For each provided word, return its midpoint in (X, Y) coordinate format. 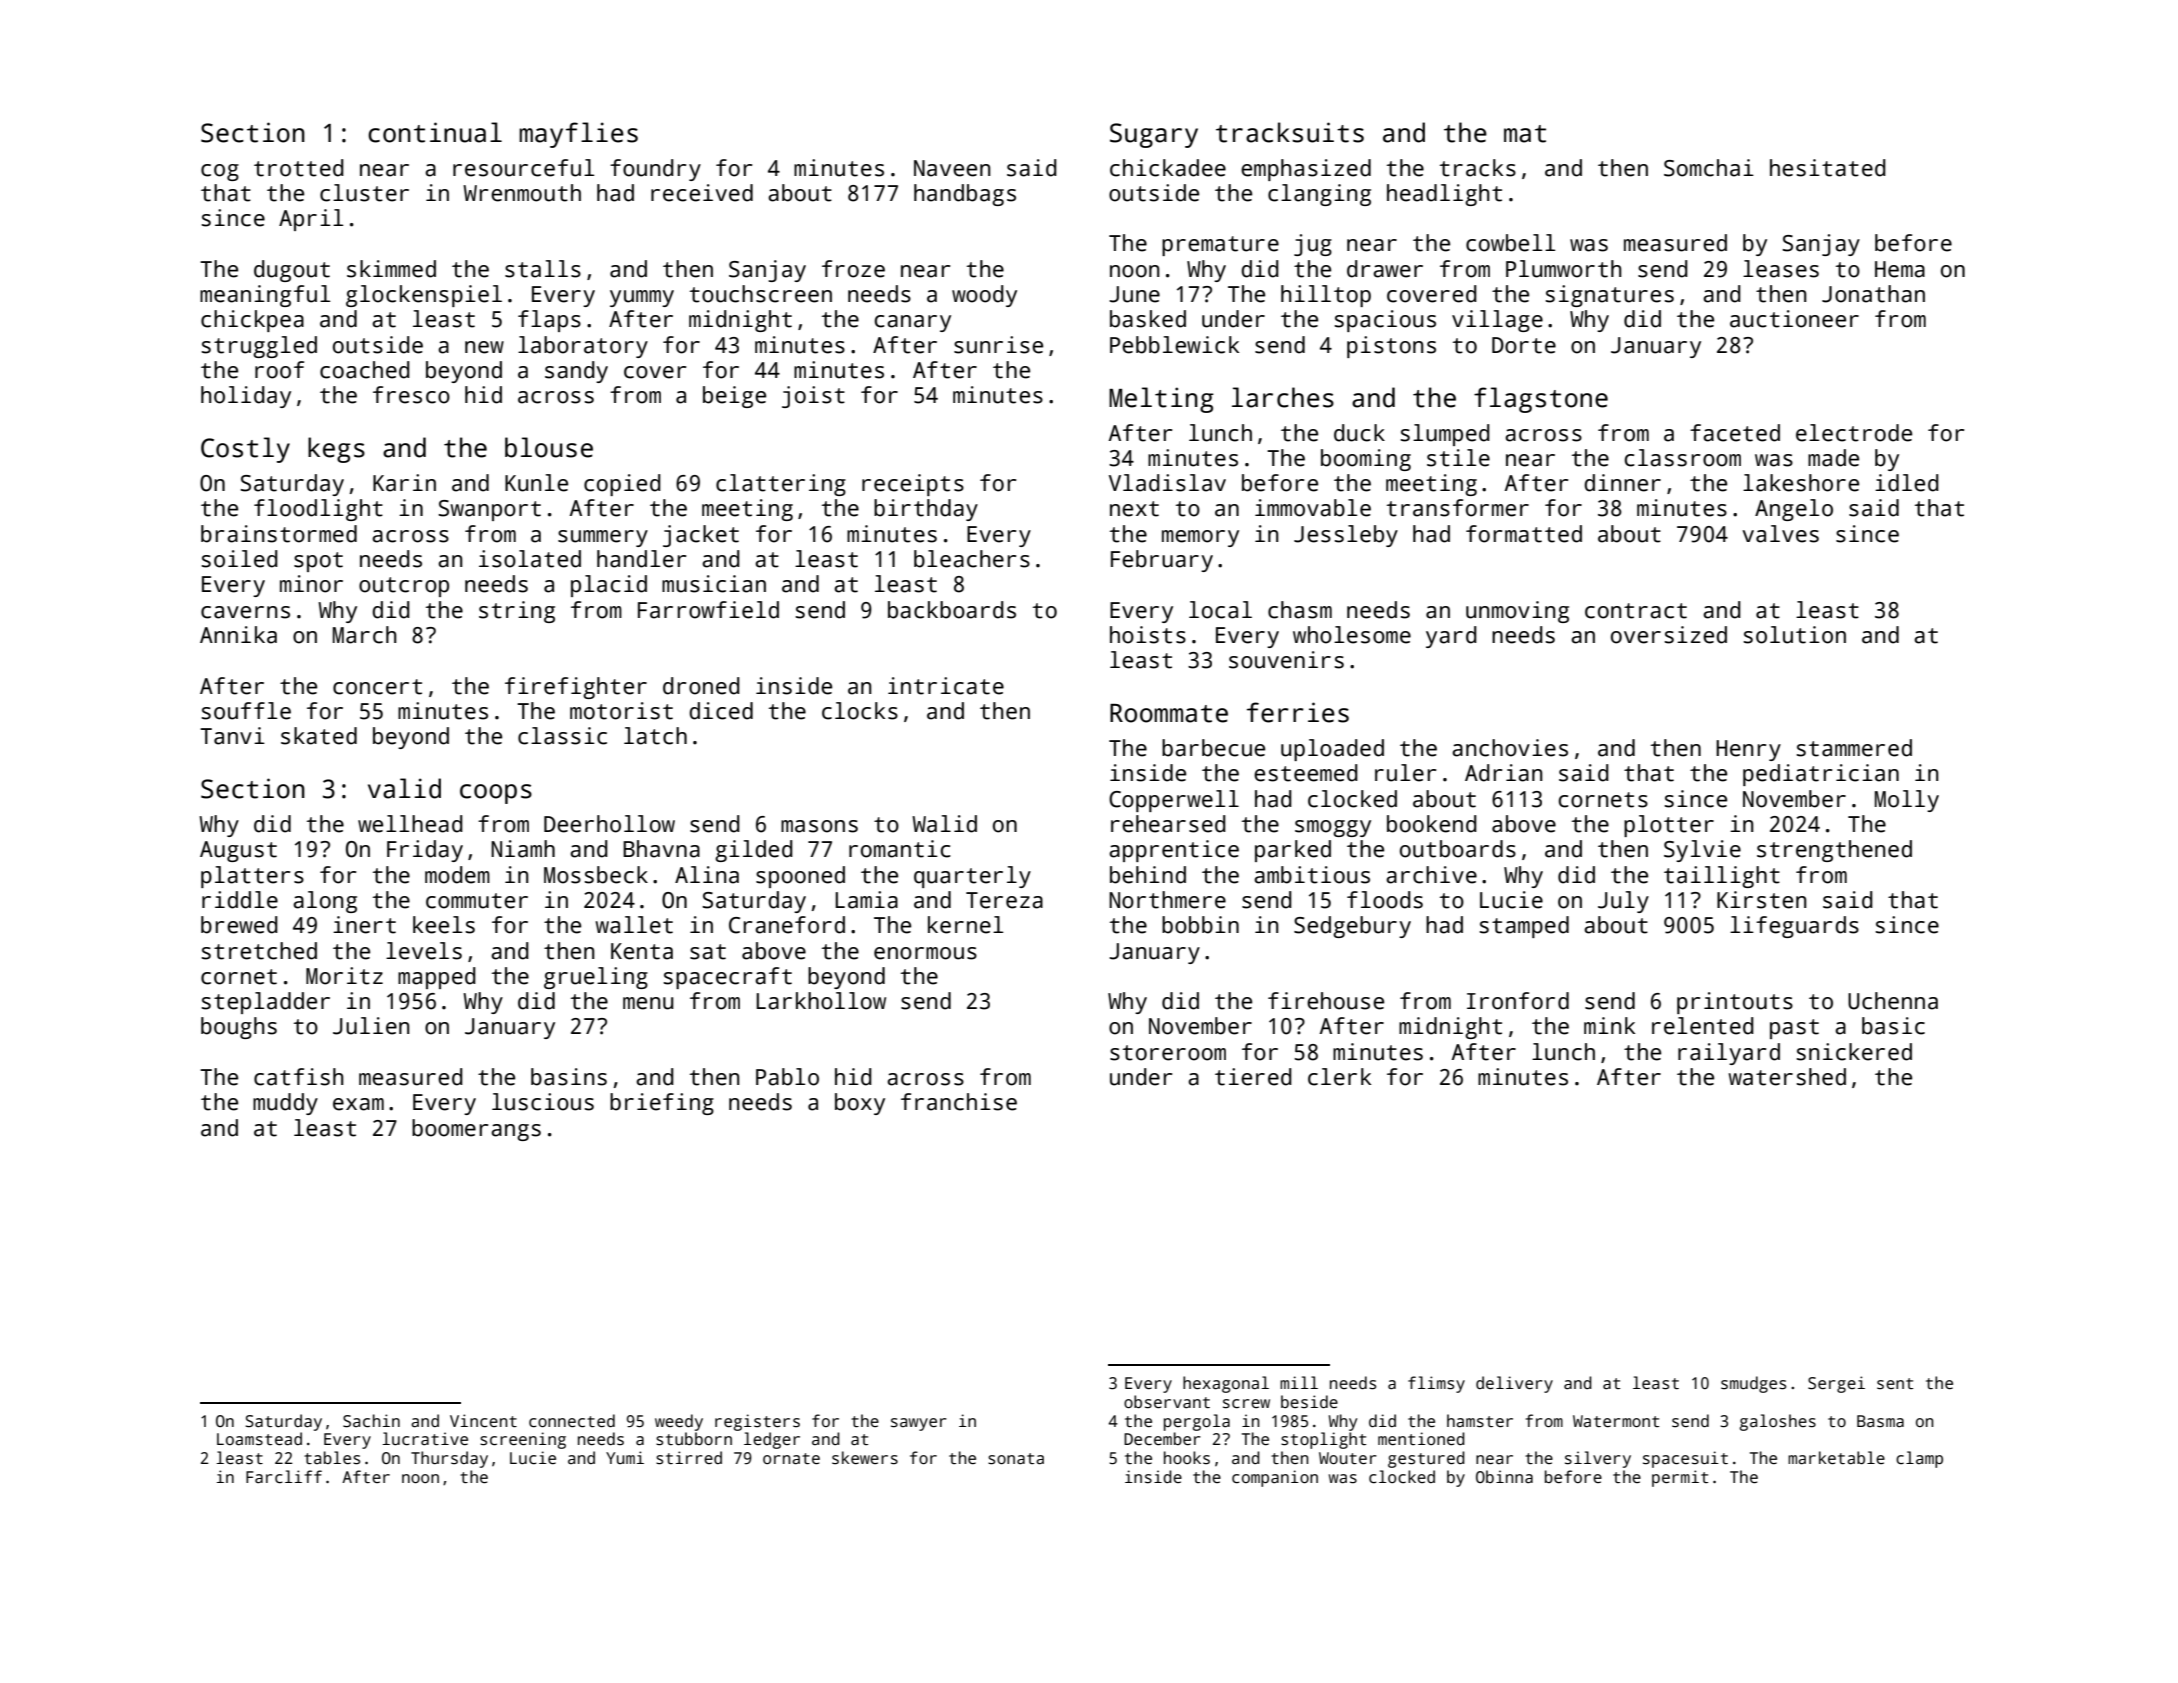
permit (1680, 1478)
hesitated (1828, 168)
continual (435, 132)
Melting (1161, 400)
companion (1275, 1478)
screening (523, 1440)
